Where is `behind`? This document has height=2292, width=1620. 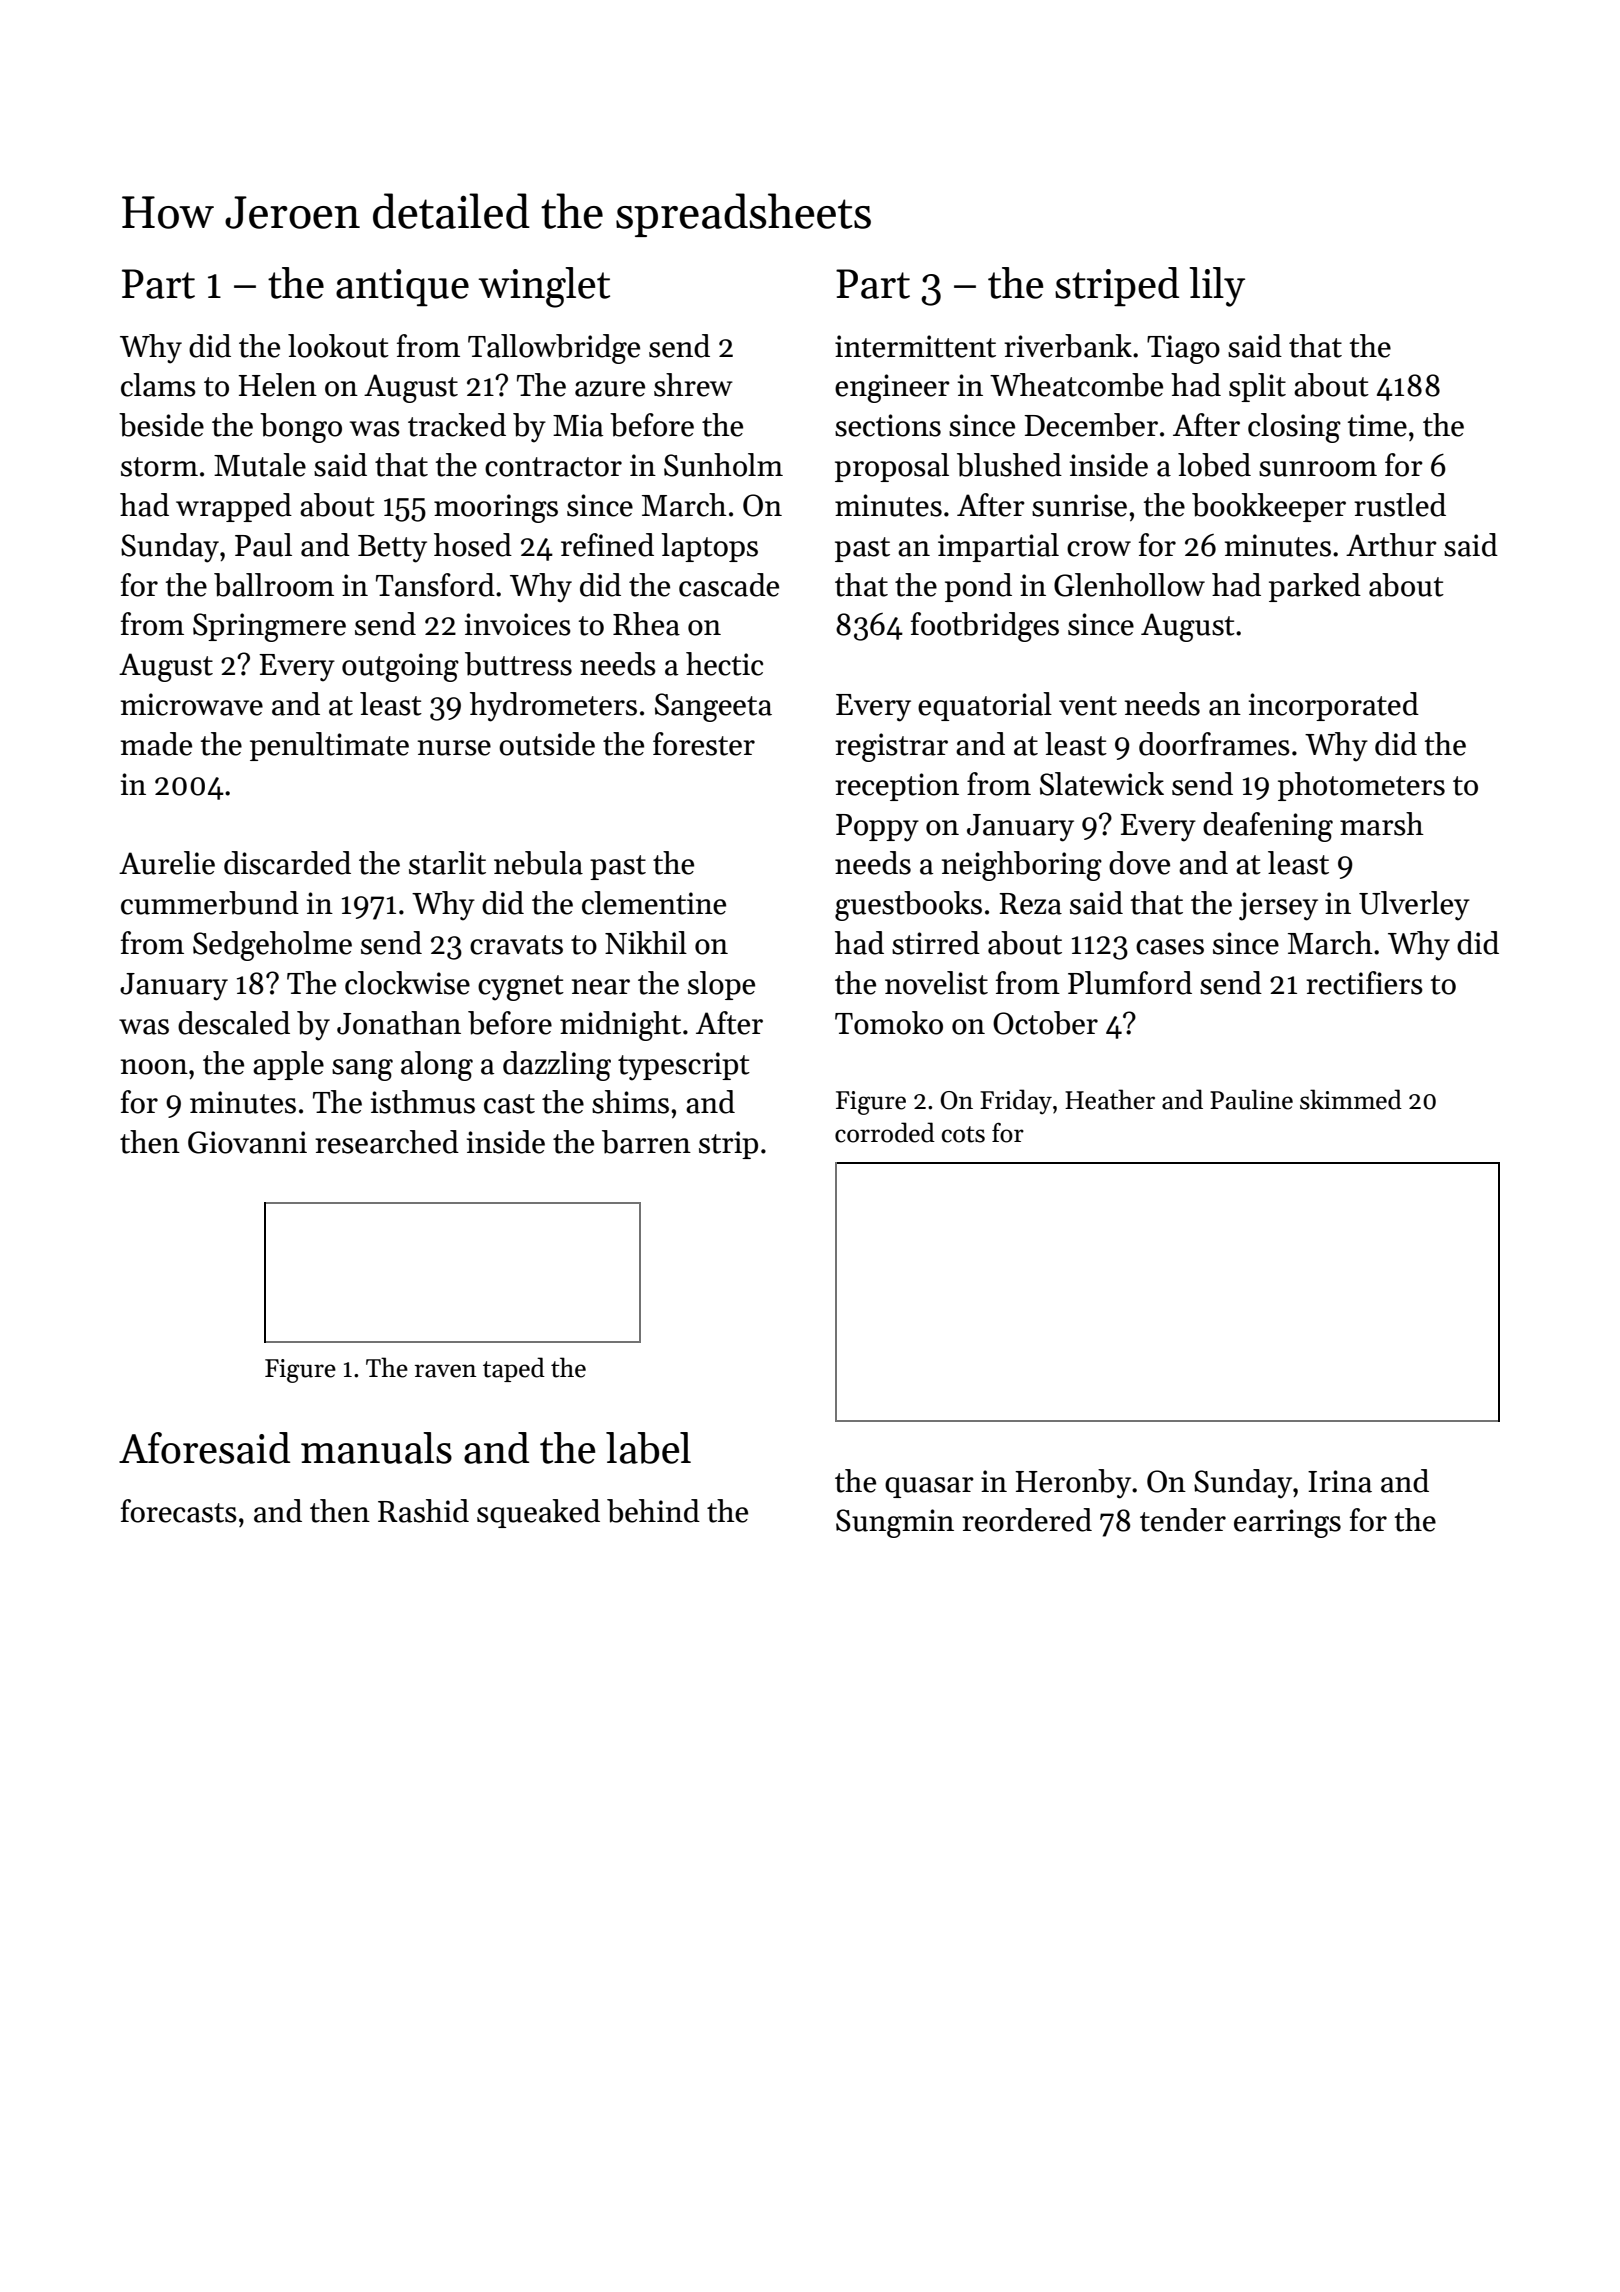 behind is located at coordinates (653, 1511).
